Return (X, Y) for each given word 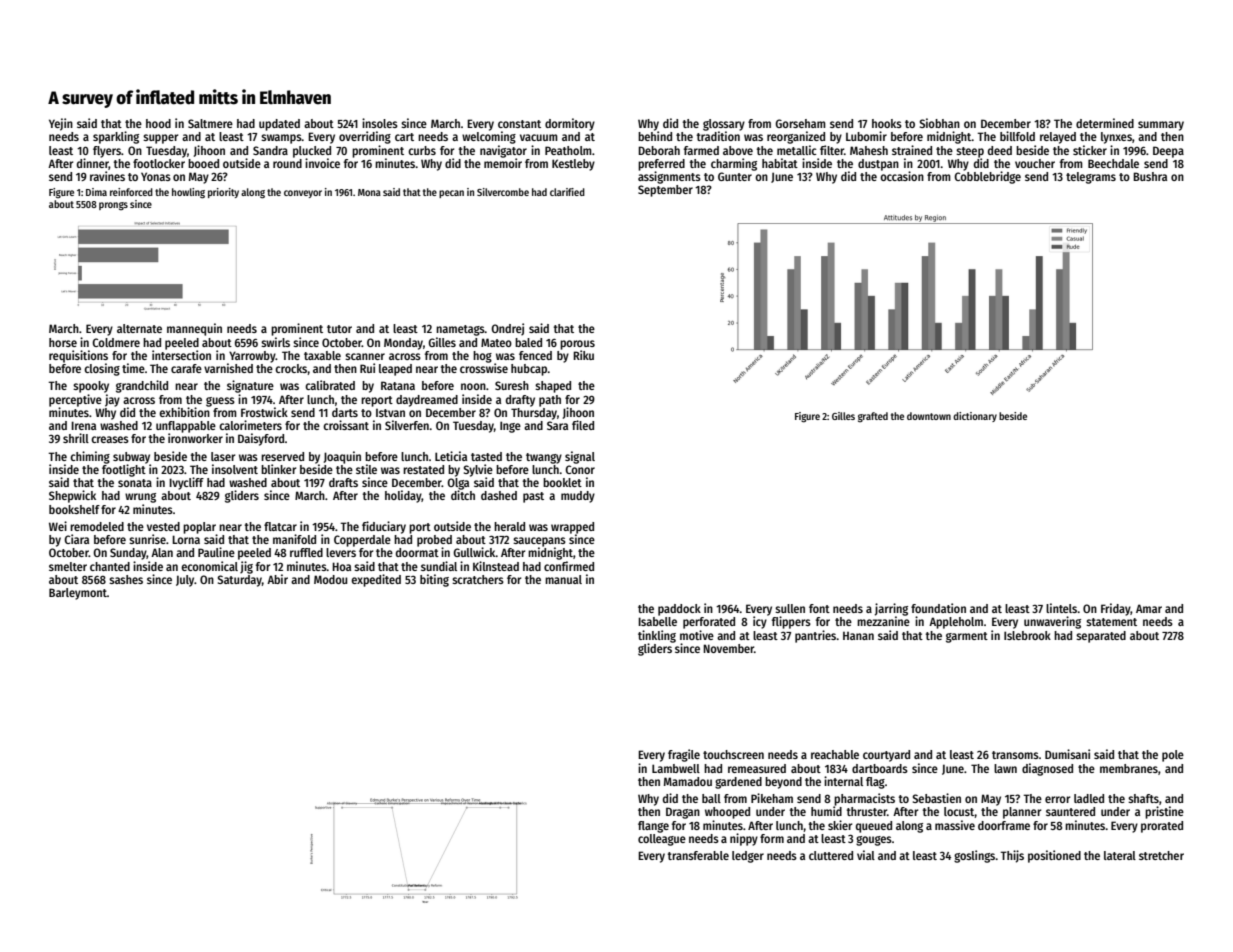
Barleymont (78, 594)
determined (1105, 123)
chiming (90, 457)
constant (519, 124)
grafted (873, 417)
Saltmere (210, 123)
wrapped (572, 528)
